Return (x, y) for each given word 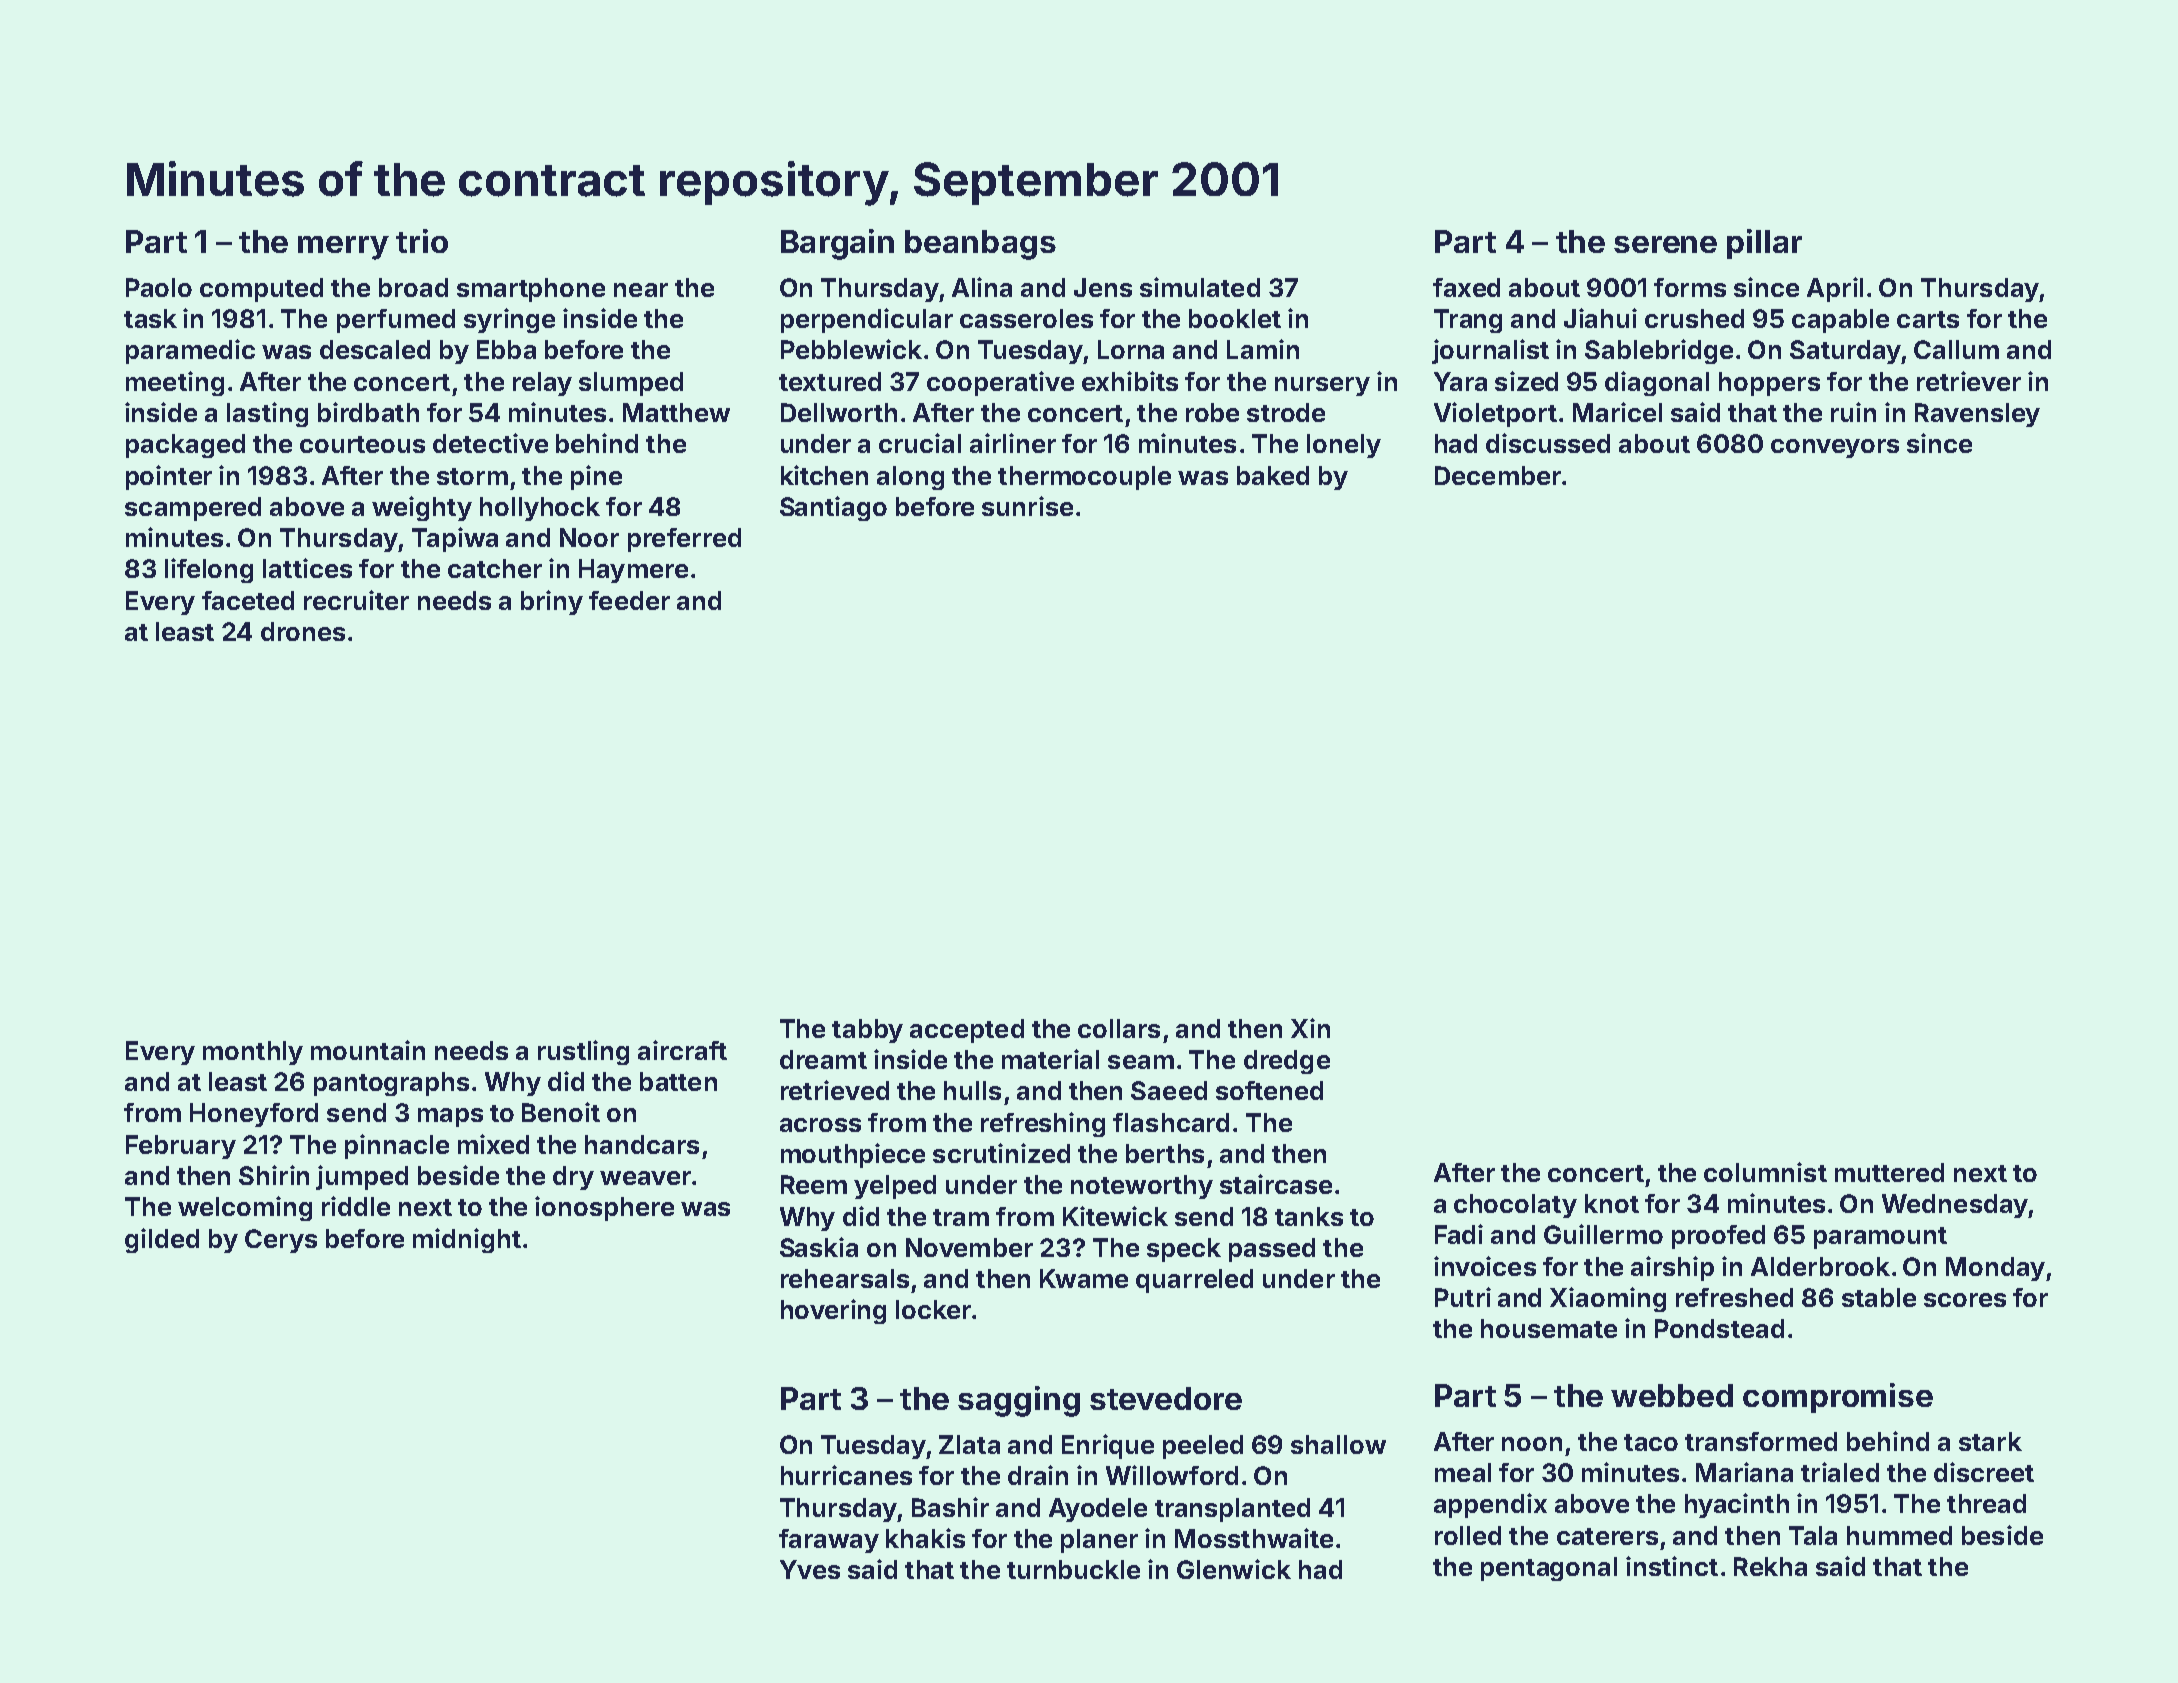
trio (422, 241)
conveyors (1835, 448)
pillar (1764, 244)
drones (303, 631)
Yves (810, 1569)
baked (1273, 475)
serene (1665, 244)
